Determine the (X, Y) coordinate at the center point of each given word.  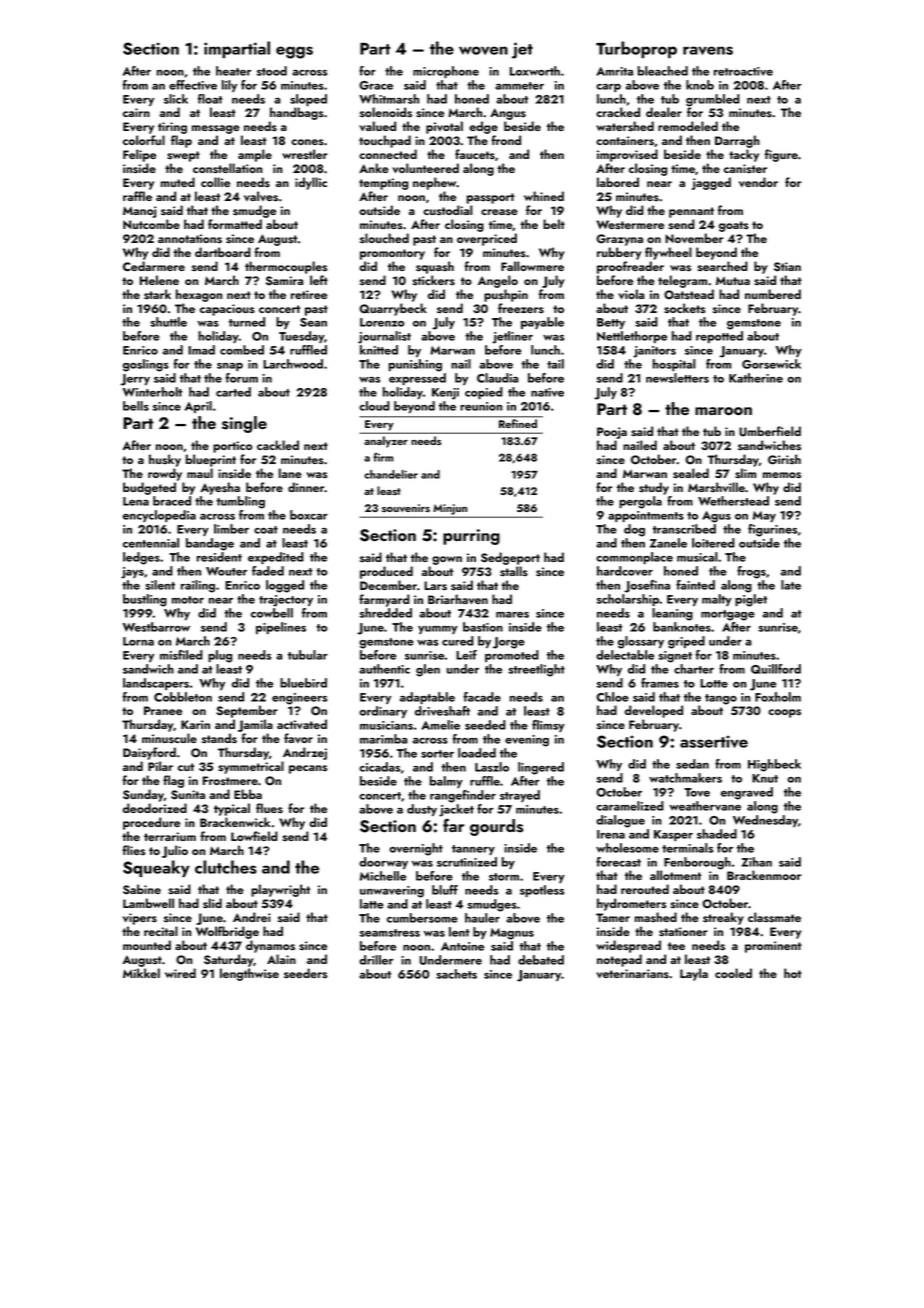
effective (193, 85)
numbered (773, 294)
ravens (708, 50)
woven (483, 50)
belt (554, 224)
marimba (383, 739)
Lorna (138, 641)
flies (133, 850)
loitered (713, 543)
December (388, 585)
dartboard (223, 252)
